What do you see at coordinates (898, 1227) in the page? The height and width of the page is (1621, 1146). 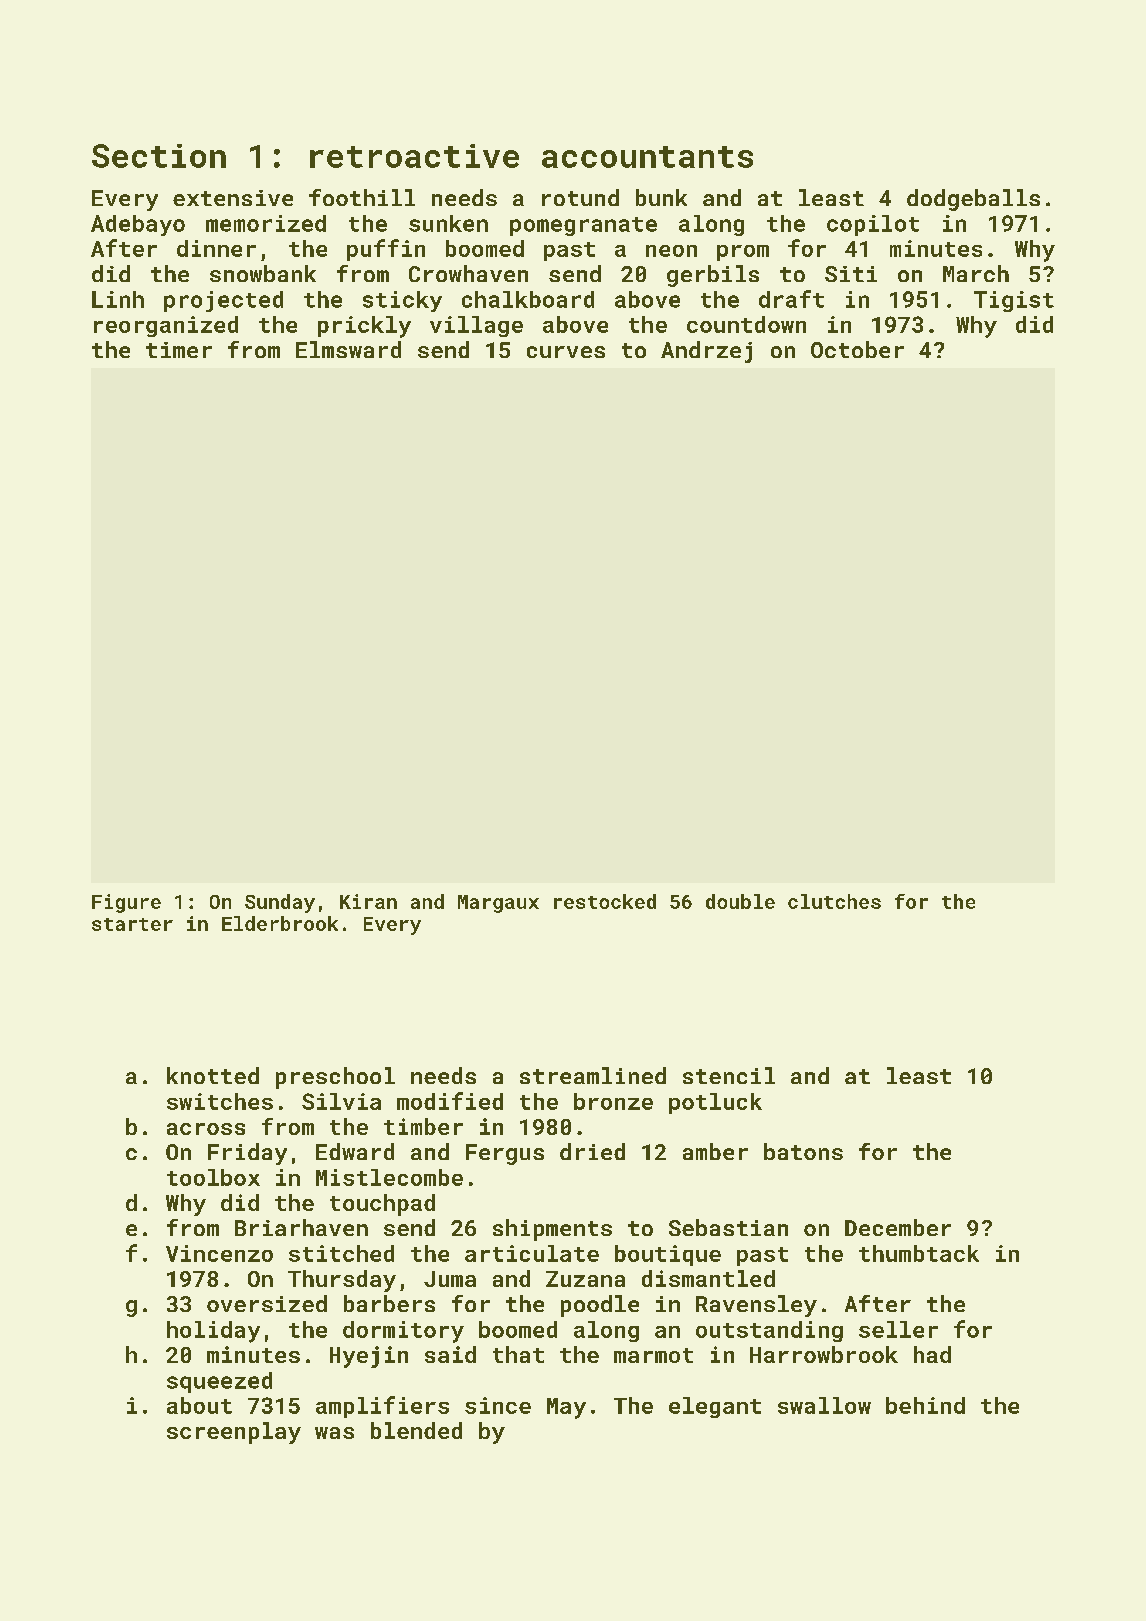 I see `December` at bounding box center [898, 1227].
